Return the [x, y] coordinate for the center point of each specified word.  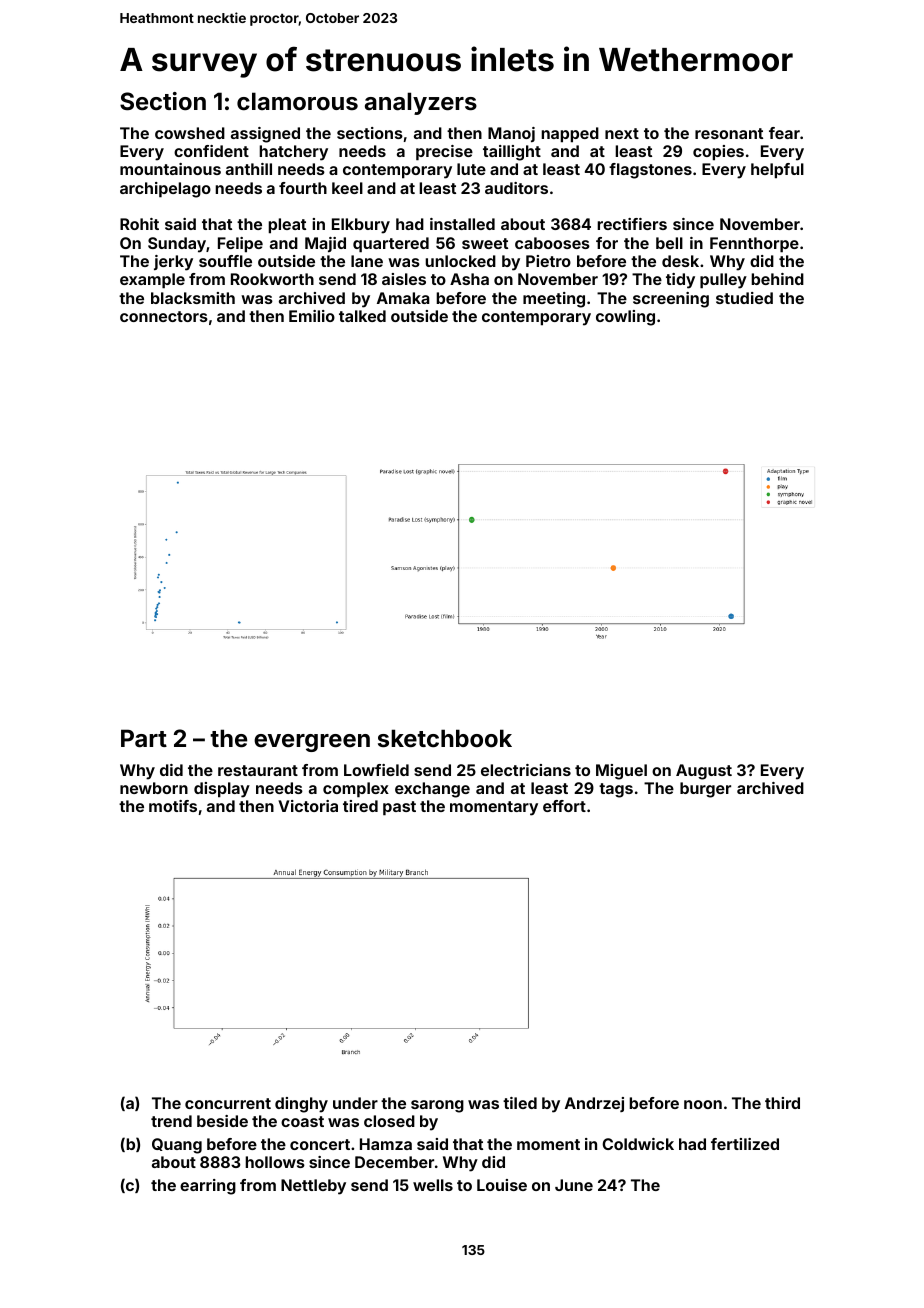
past [399, 808]
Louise [502, 1185]
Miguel [621, 772]
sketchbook [445, 738]
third [782, 1103]
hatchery [293, 153]
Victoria [308, 806]
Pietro [548, 261]
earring [208, 1187]
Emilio [312, 316]
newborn [154, 788]
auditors [516, 188]
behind [777, 279]
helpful [777, 171]
